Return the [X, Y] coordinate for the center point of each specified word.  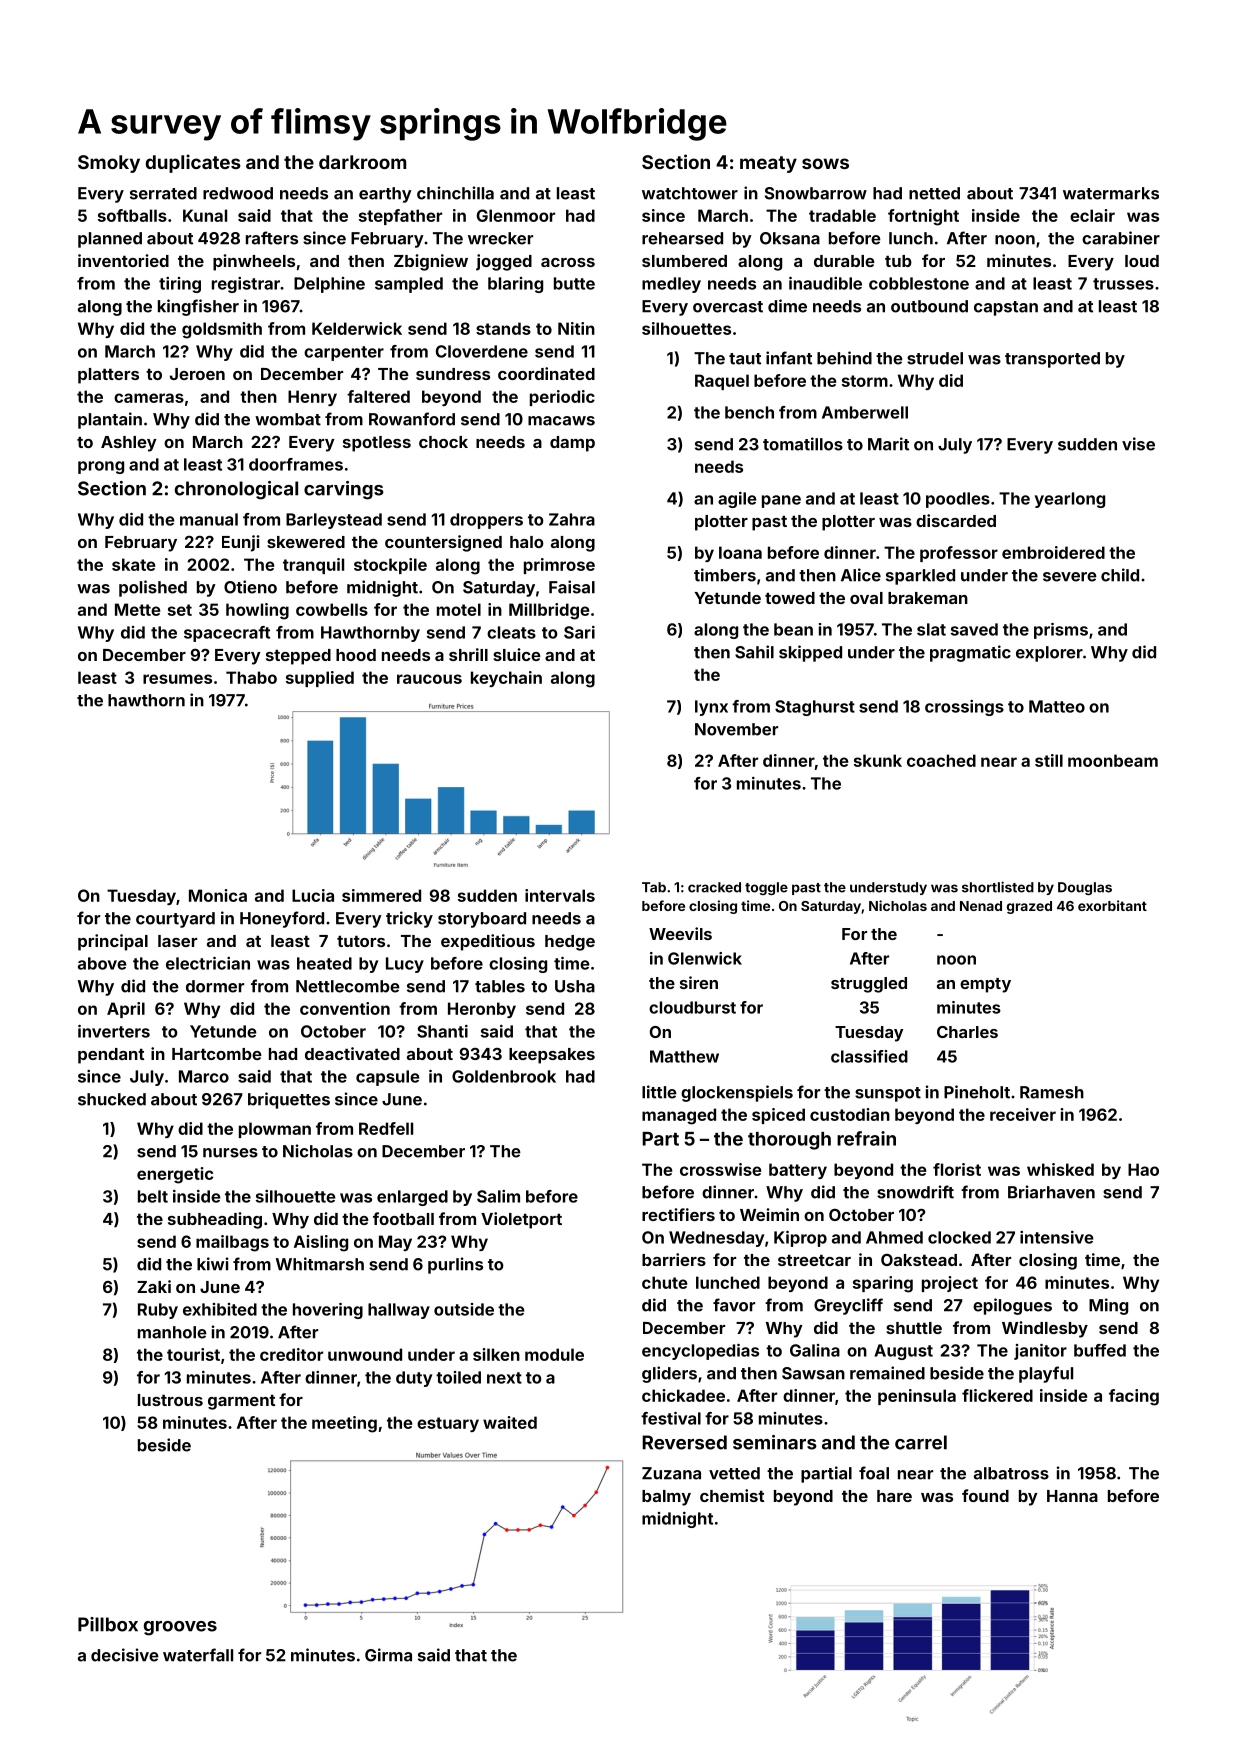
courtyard [175, 920]
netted [934, 193]
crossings [964, 708]
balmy [666, 1498]
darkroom [362, 162]
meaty [768, 164]
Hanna [1072, 1496]
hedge [570, 943]
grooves [180, 1628]
